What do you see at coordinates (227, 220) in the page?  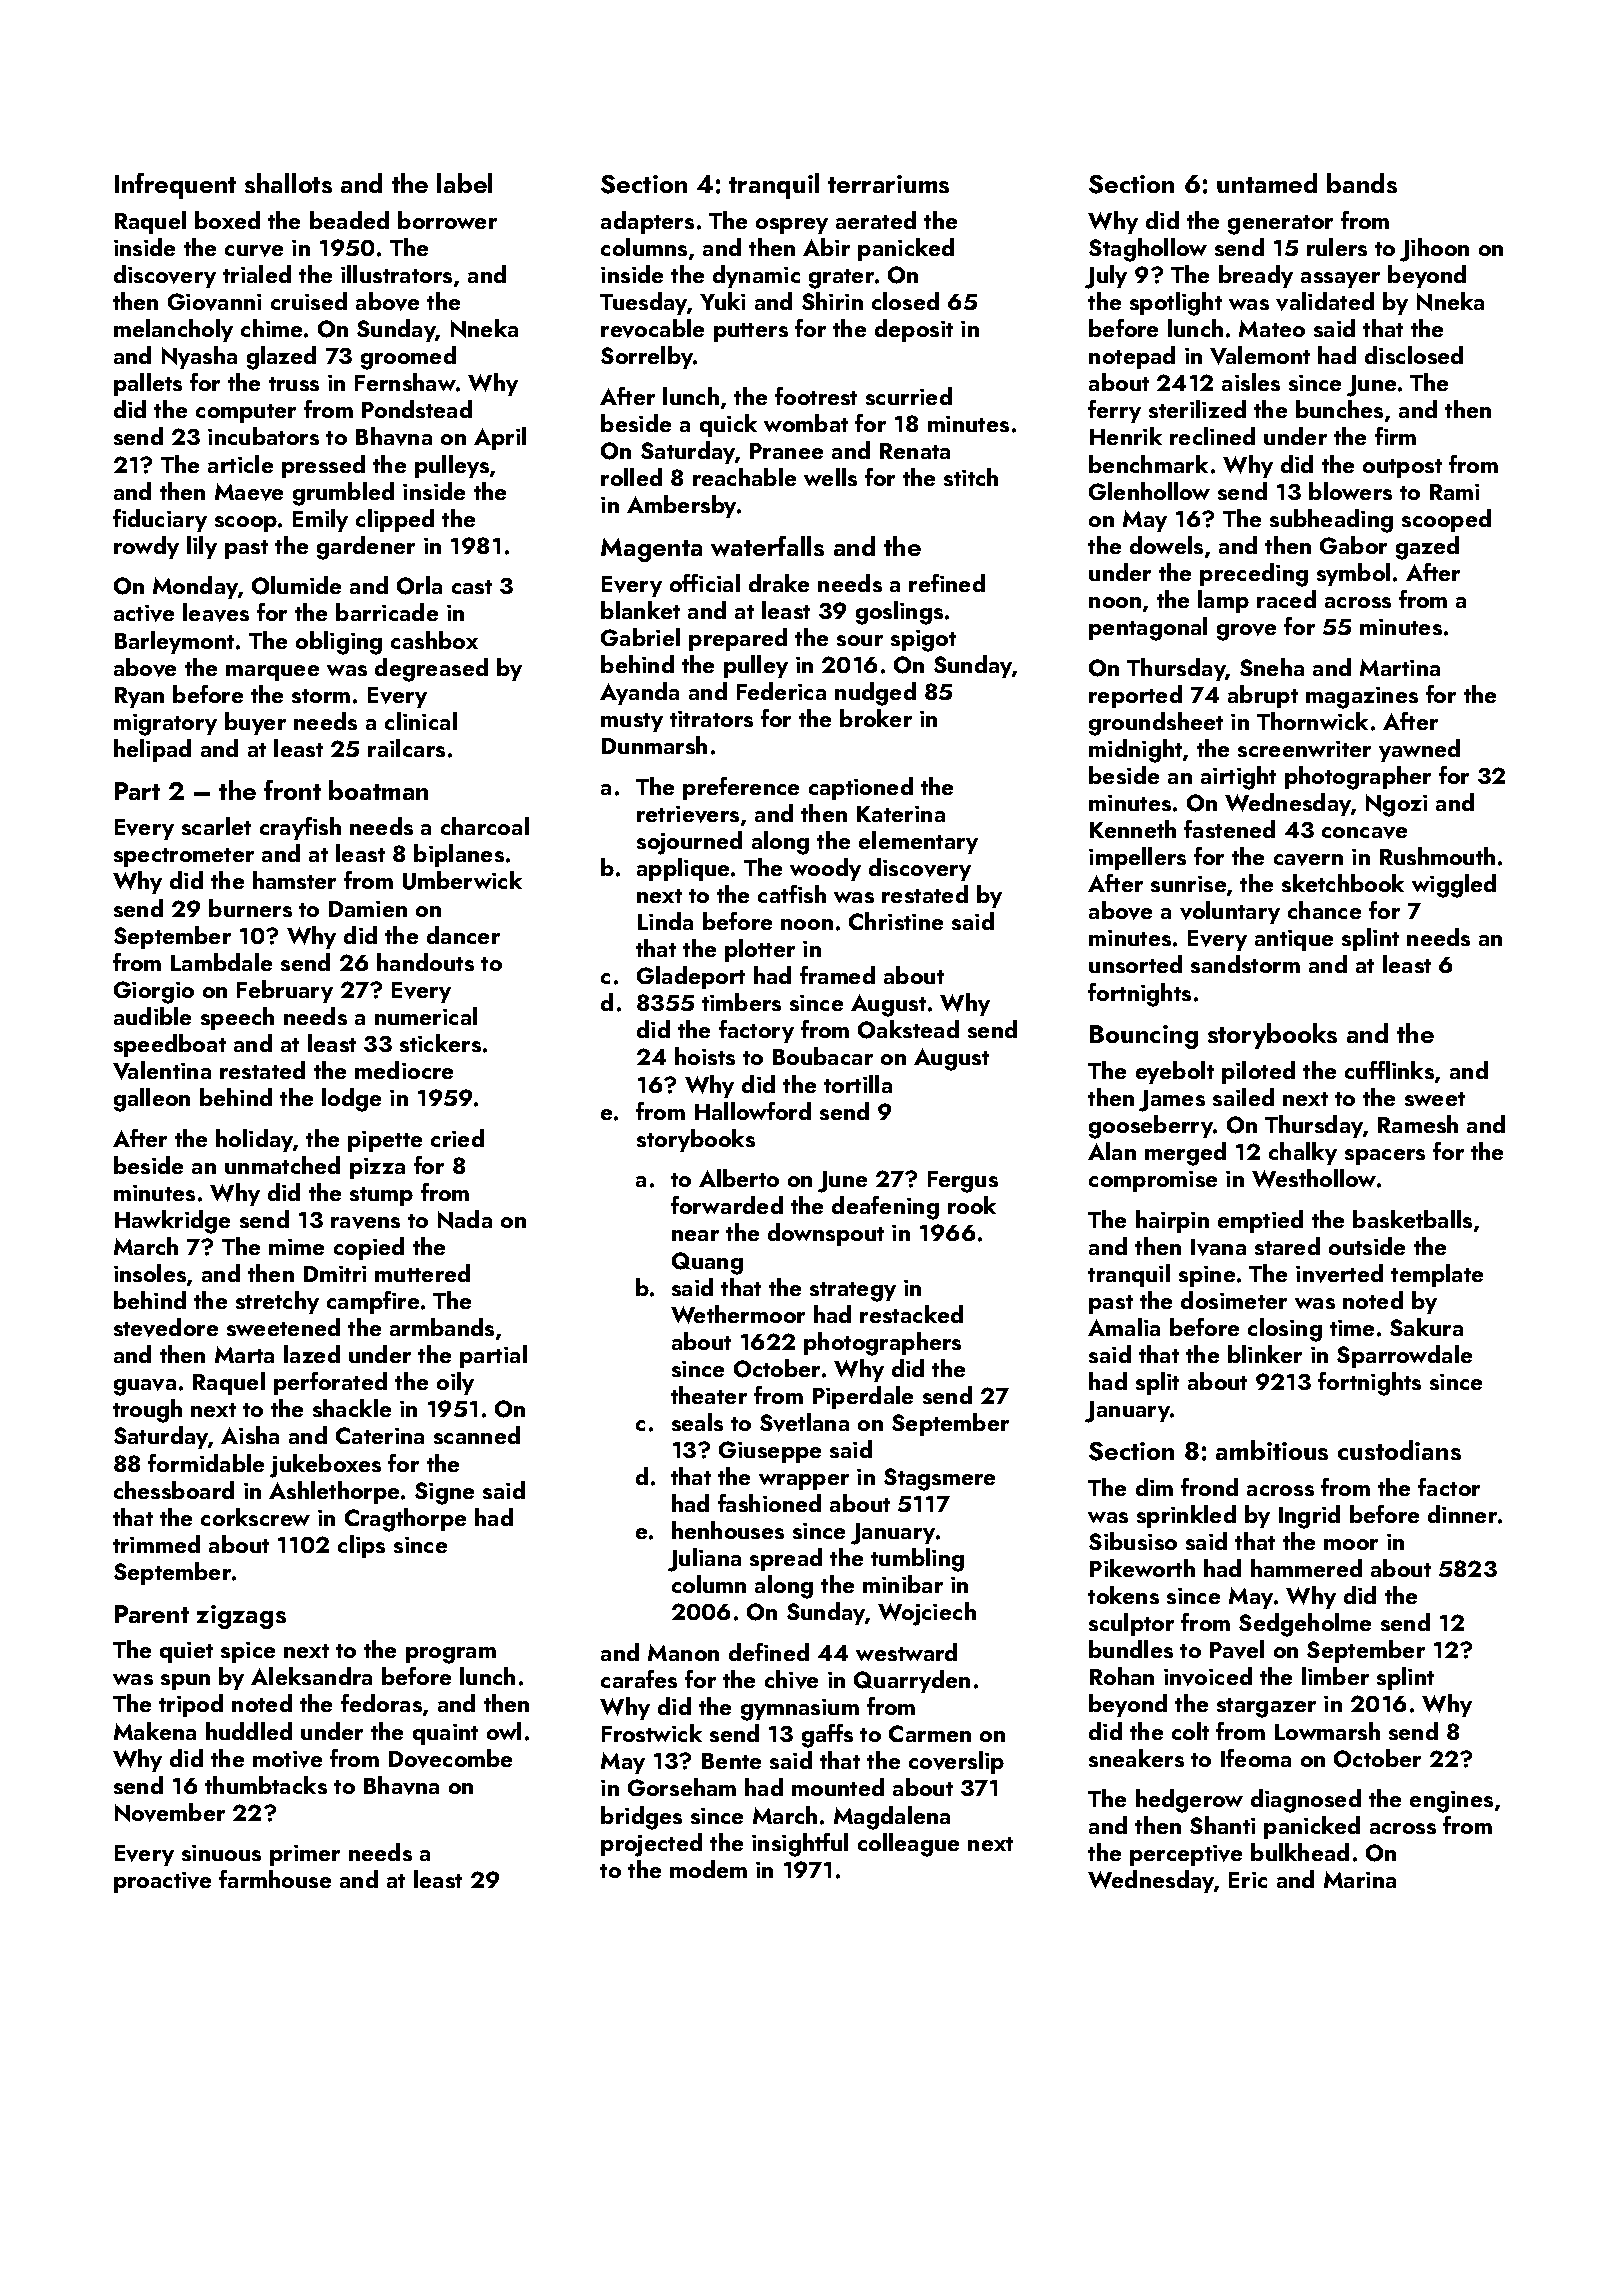 I see `boxed` at bounding box center [227, 220].
